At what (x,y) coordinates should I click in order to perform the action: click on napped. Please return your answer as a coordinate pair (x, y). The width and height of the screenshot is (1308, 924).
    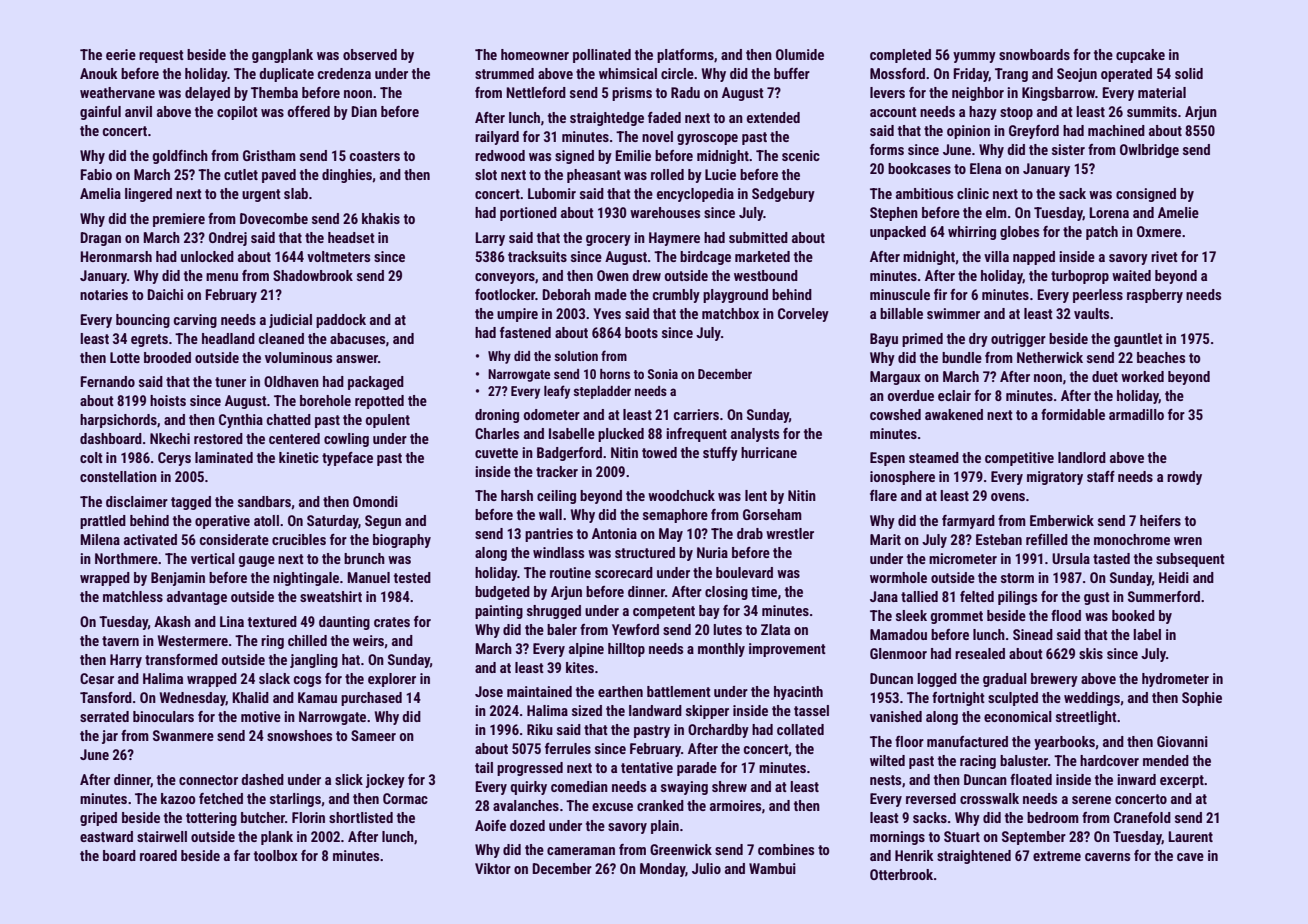
    Looking at the image, I should click on (1034, 258).
